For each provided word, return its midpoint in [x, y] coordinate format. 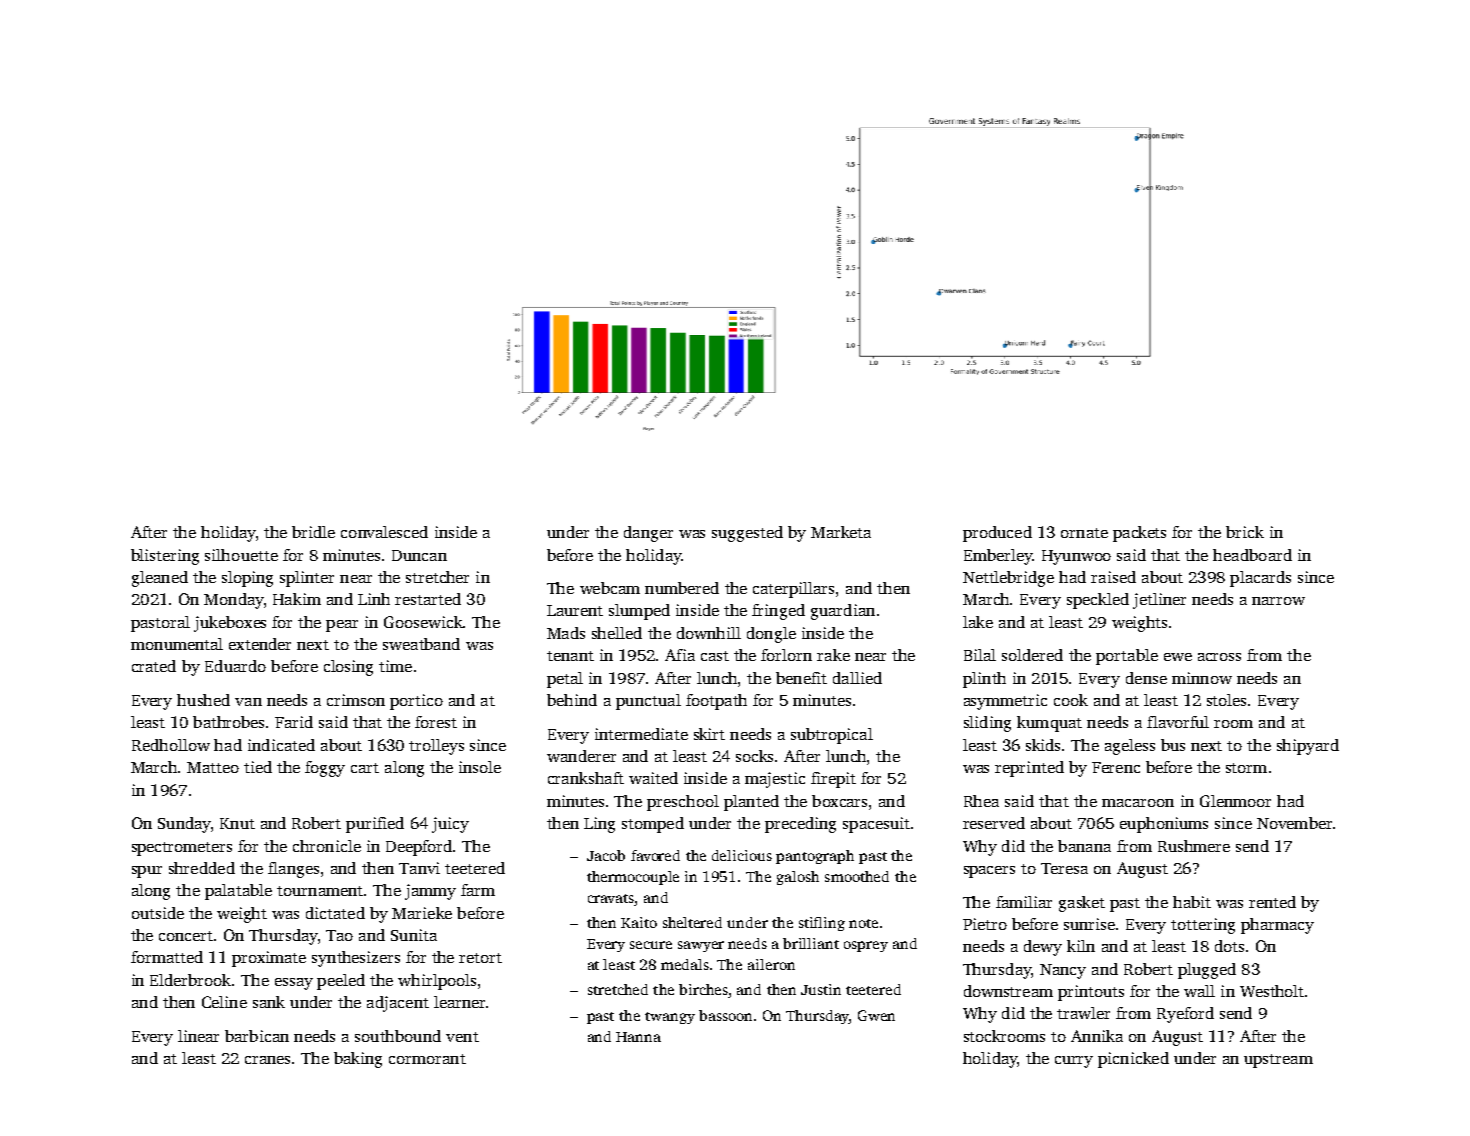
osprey [866, 946]
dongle [771, 635]
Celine [224, 1002]
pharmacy [1277, 926]
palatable [238, 892]
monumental [177, 644]
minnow [1202, 678]
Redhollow [171, 745]
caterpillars [793, 590]
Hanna [638, 1037]
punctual [648, 702]
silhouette [241, 555]
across [1219, 657]
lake [978, 622]
